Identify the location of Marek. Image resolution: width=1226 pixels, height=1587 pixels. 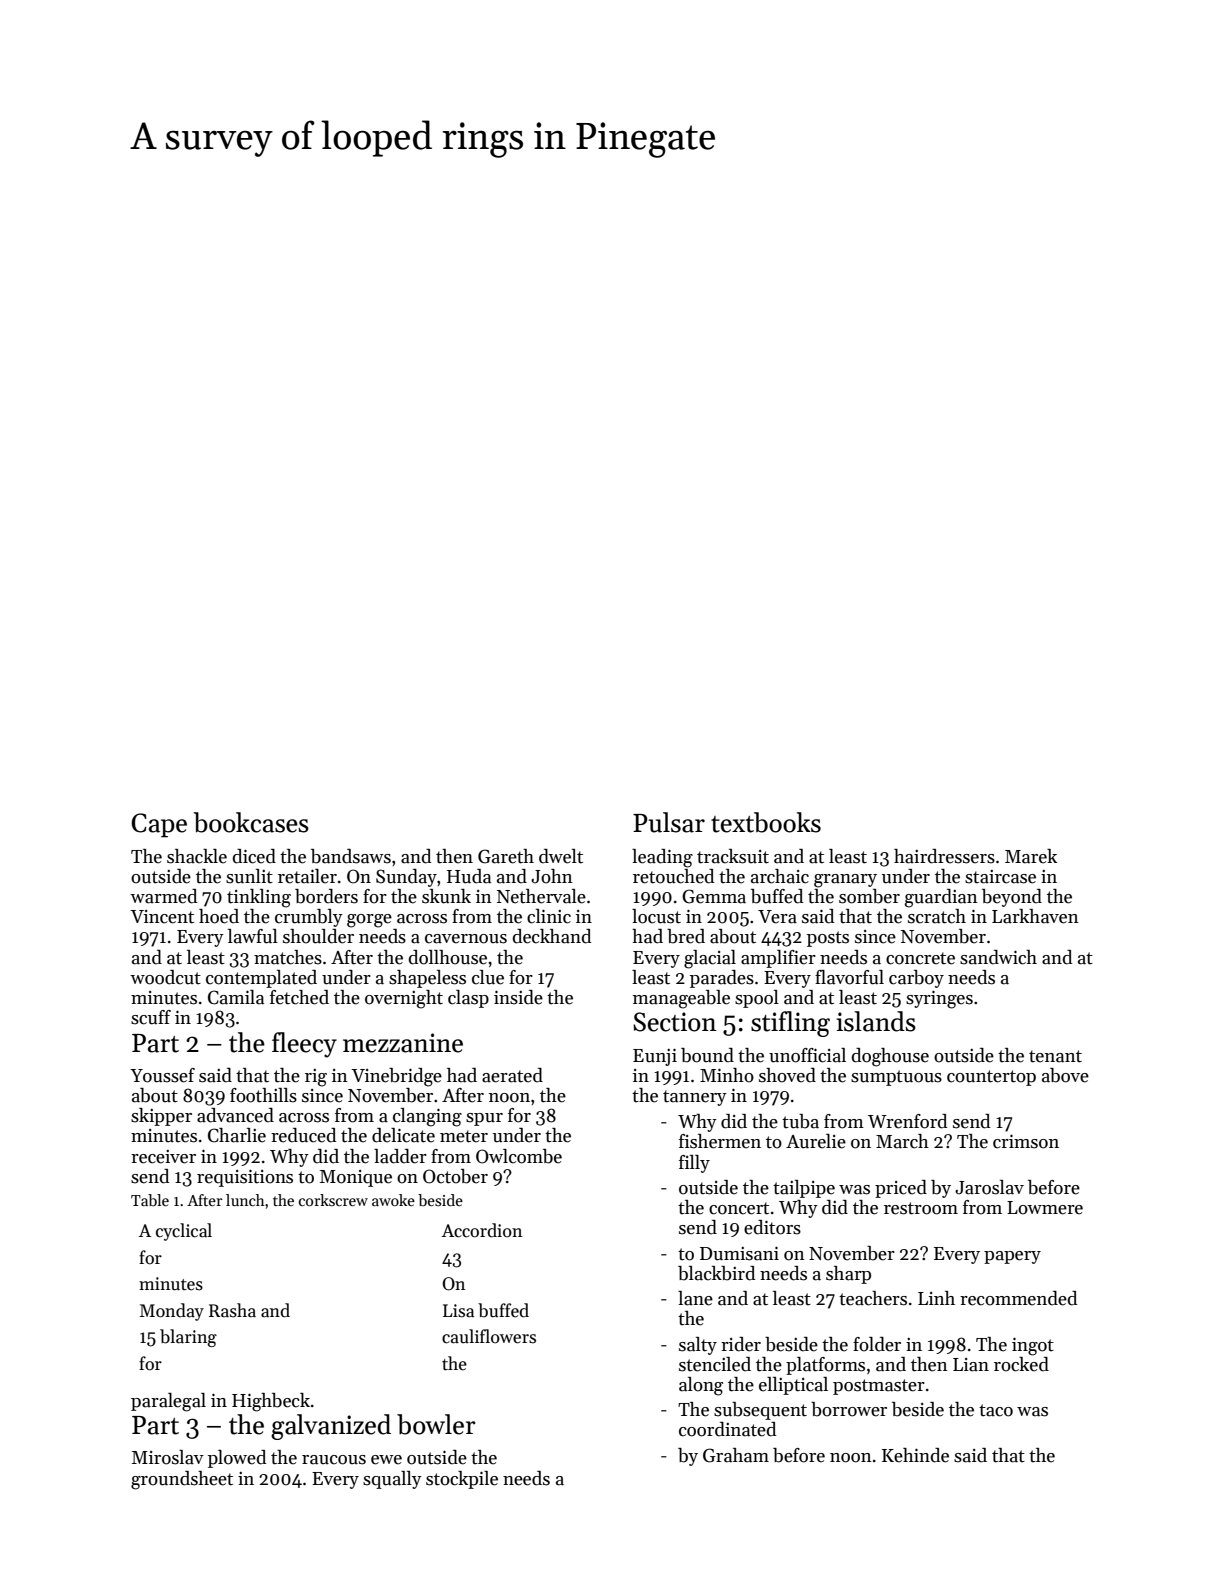
(1031, 856).
